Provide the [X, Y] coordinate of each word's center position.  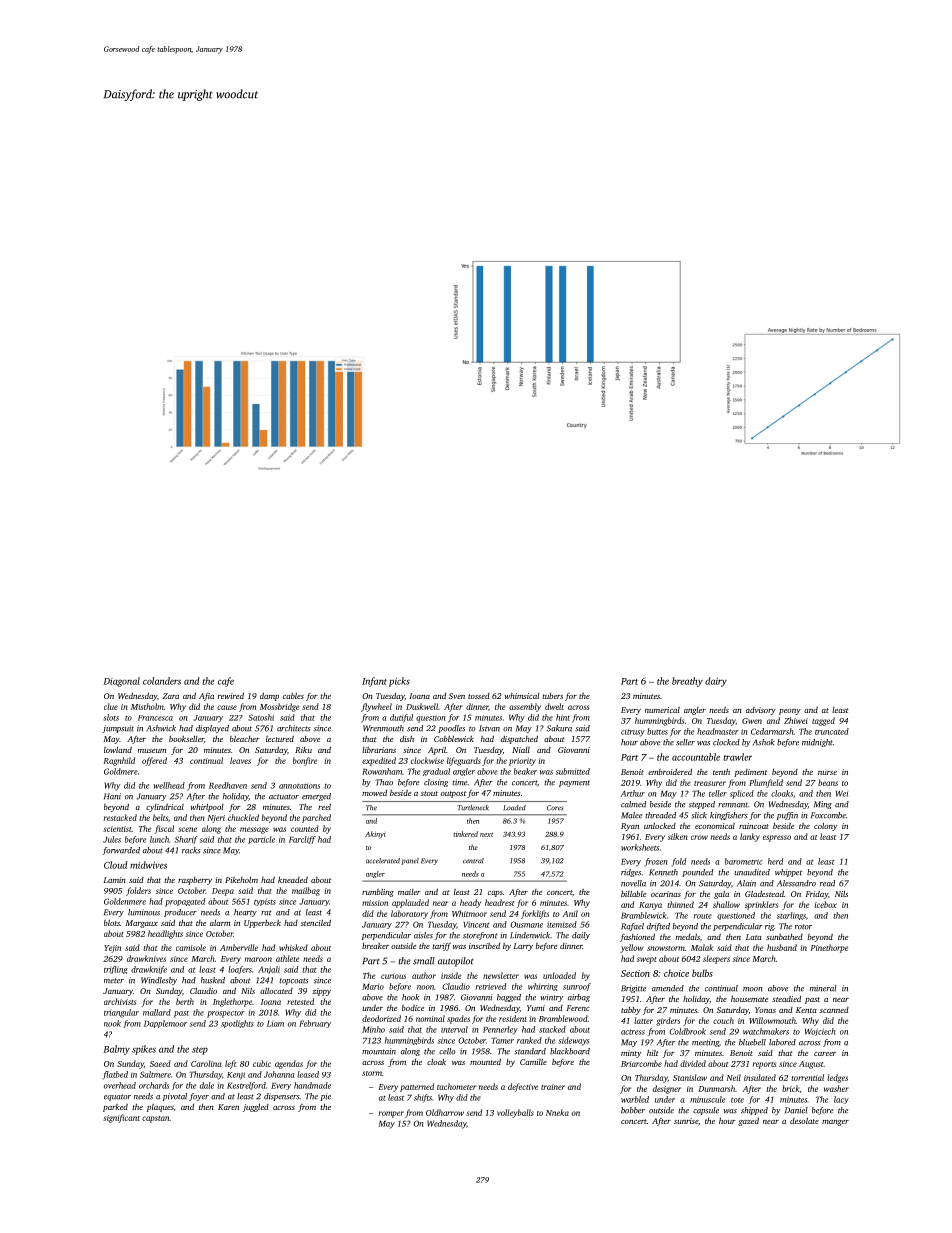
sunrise [686, 1121]
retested [300, 1001]
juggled [256, 1108]
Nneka [557, 1112]
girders [668, 1021]
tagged [823, 721]
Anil [570, 913]
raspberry [195, 881]
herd [775, 861]
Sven [457, 696]
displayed [212, 729]
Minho [373, 1029]
